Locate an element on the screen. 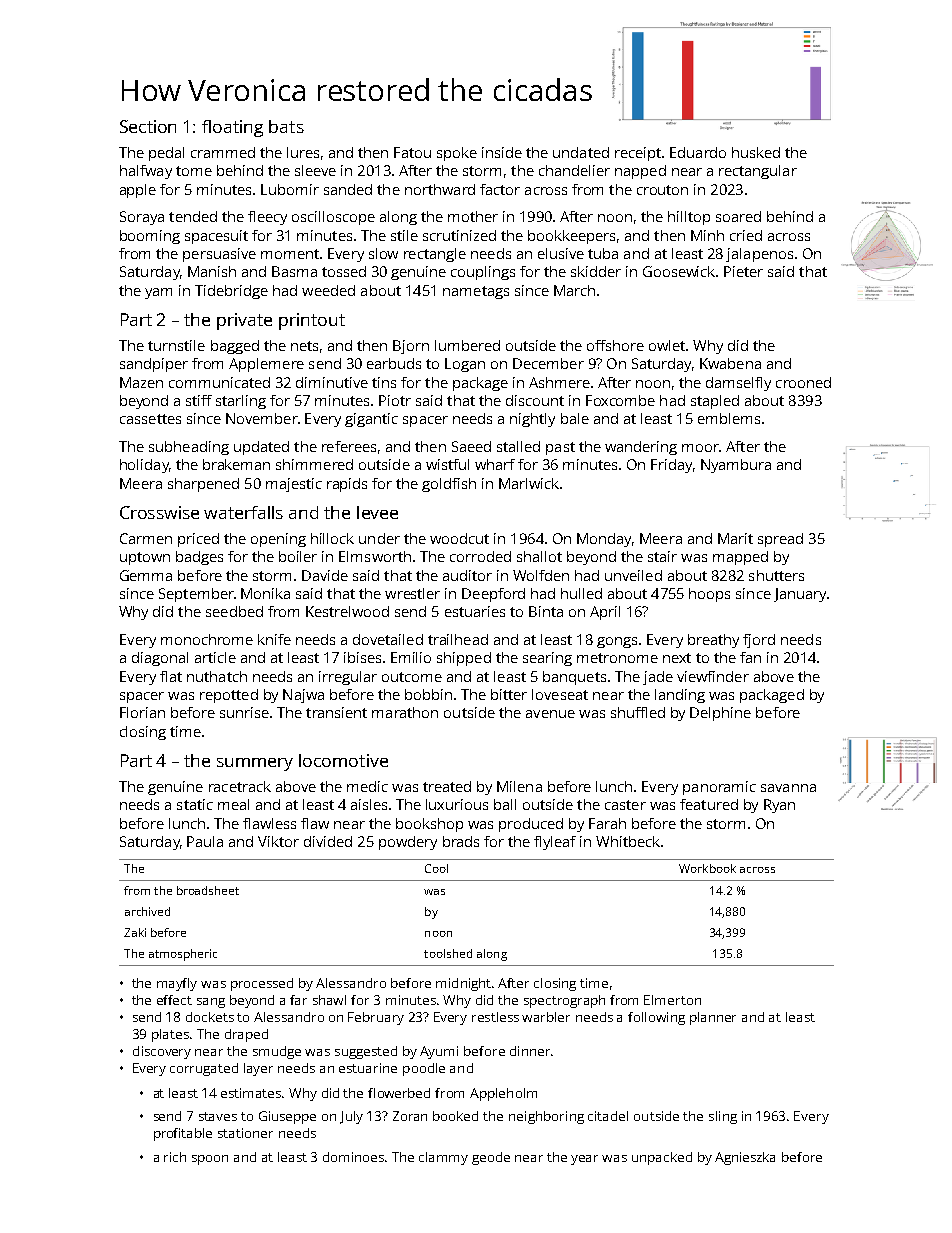 This screenshot has width=952, height=1233. knife is located at coordinates (274, 639).
